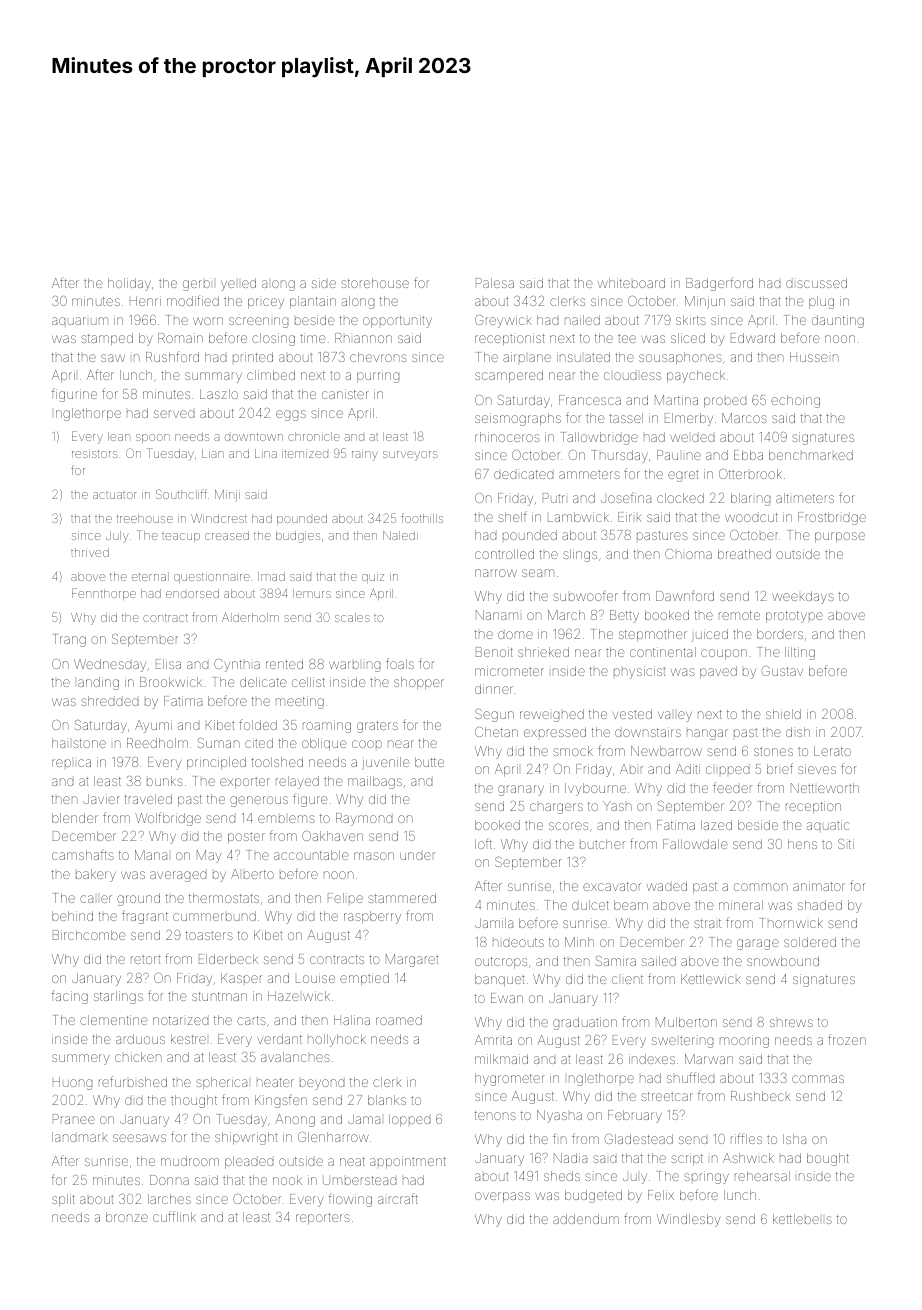  What do you see at coordinates (129, 284) in the screenshot?
I see `holiday` at bounding box center [129, 284].
